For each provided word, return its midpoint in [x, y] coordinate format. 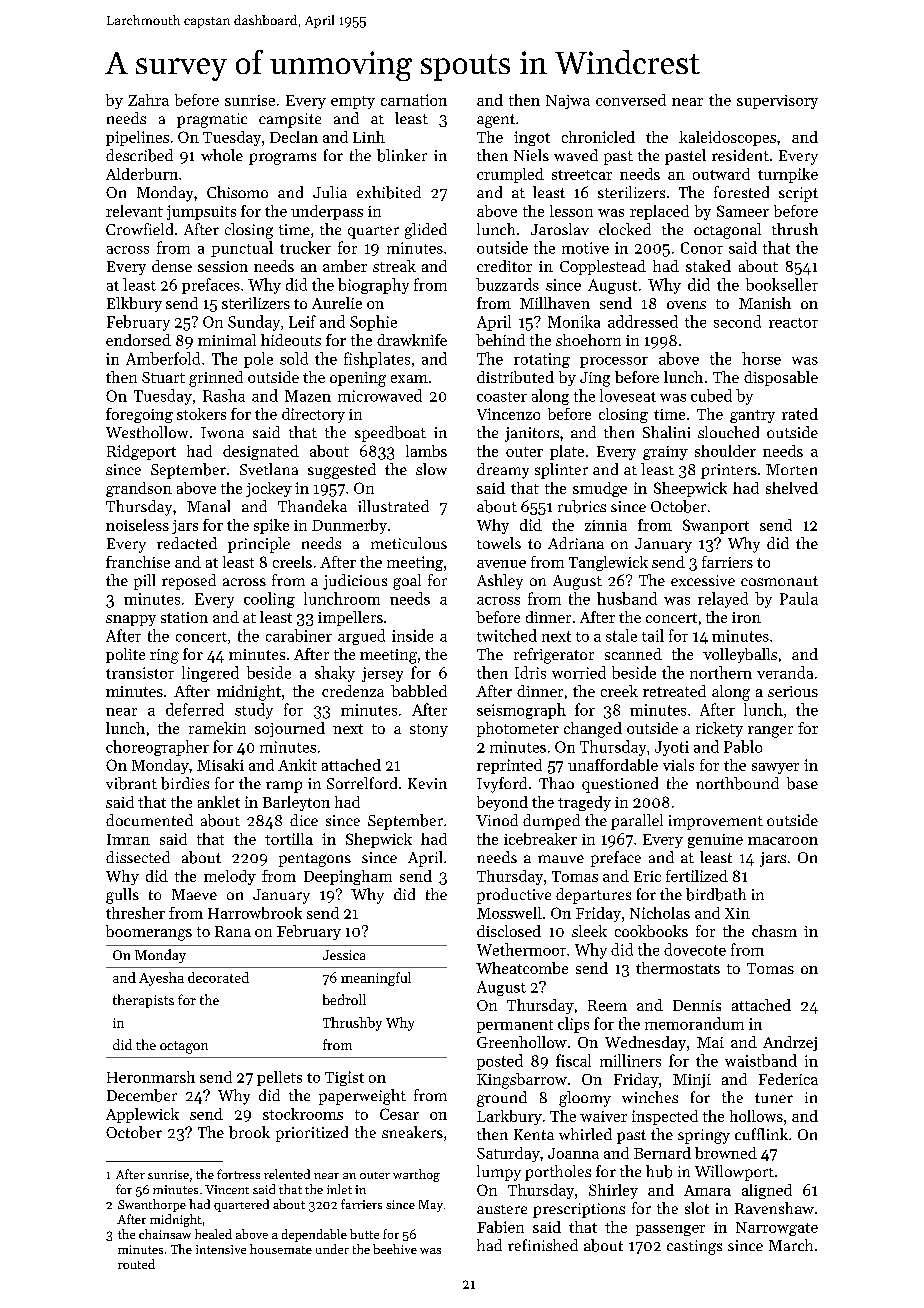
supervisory [777, 102]
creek [619, 691]
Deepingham [348, 877]
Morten [791, 469]
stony [429, 730]
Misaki [220, 765]
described [139, 155]
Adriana [576, 543]
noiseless [137, 525]
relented [287, 1174]
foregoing [139, 415]
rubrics [582, 506]
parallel [637, 822]
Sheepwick [690, 489]
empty [353, 102]
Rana [233, 931]
